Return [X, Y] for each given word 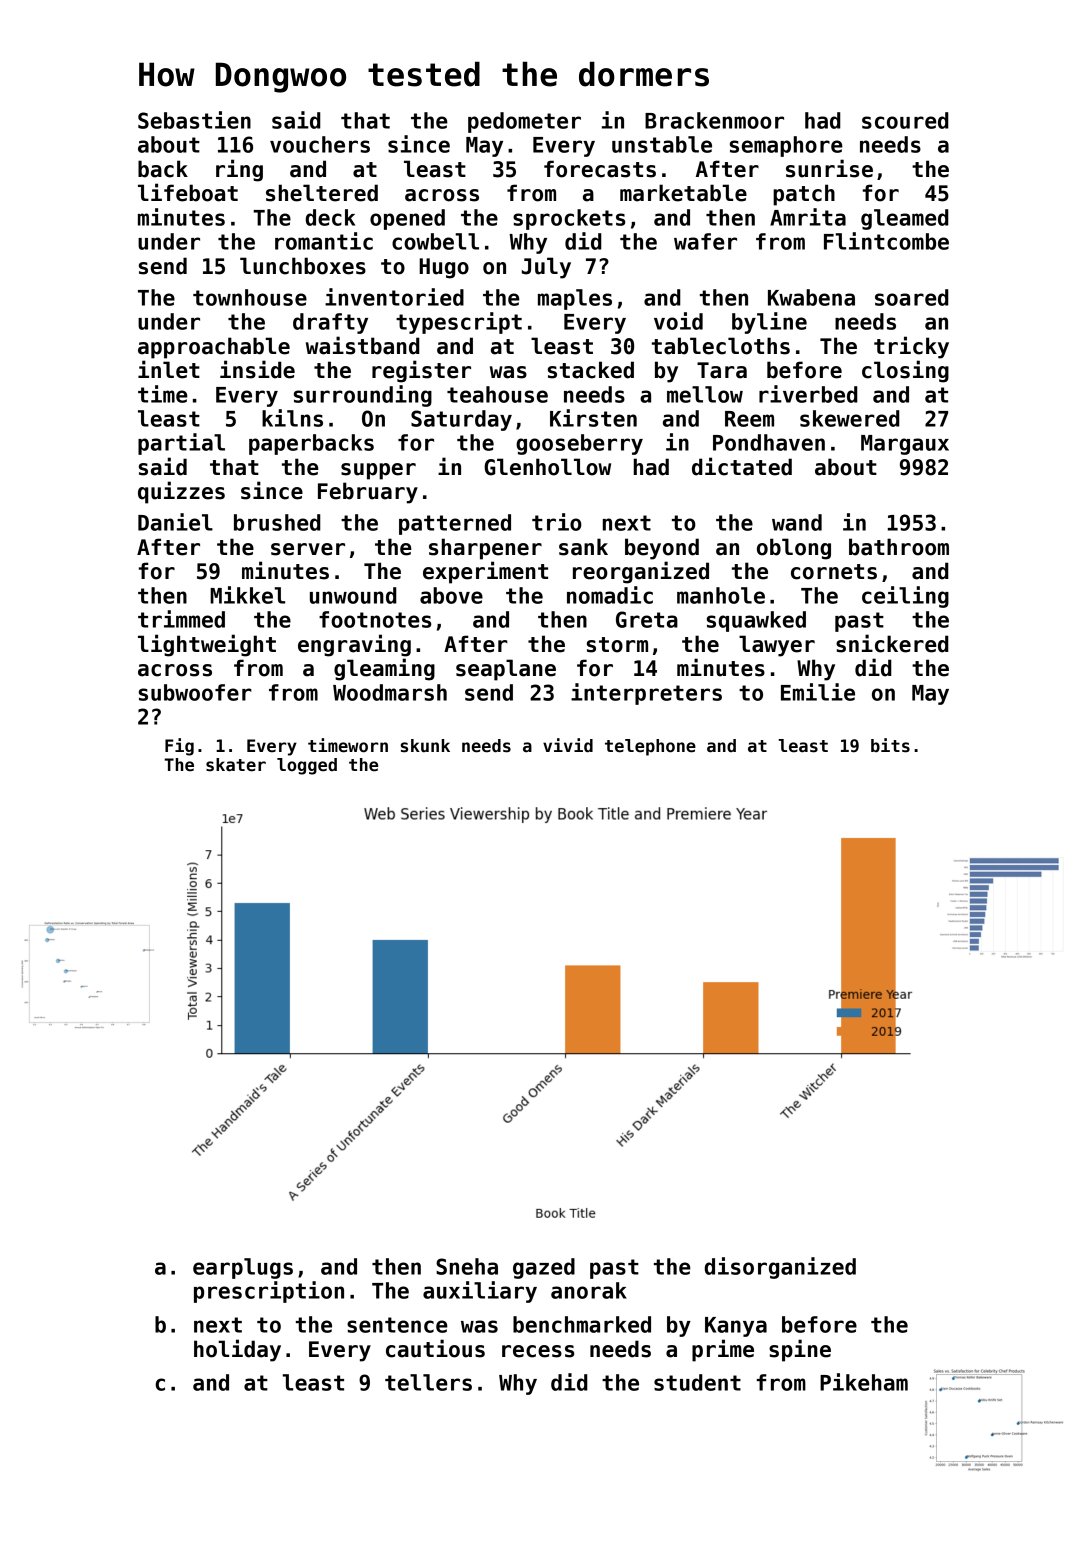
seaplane [506, 670]
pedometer [524, 122]
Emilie [818, 692]
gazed [544, 1268]
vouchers [320, 144]
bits [890, 745]
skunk [425, 746]
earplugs [243, 1268]
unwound [353, 595]
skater [236, 765]
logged [307, 766]
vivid [568, 745]
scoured [905, 120]
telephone [650, 747]
